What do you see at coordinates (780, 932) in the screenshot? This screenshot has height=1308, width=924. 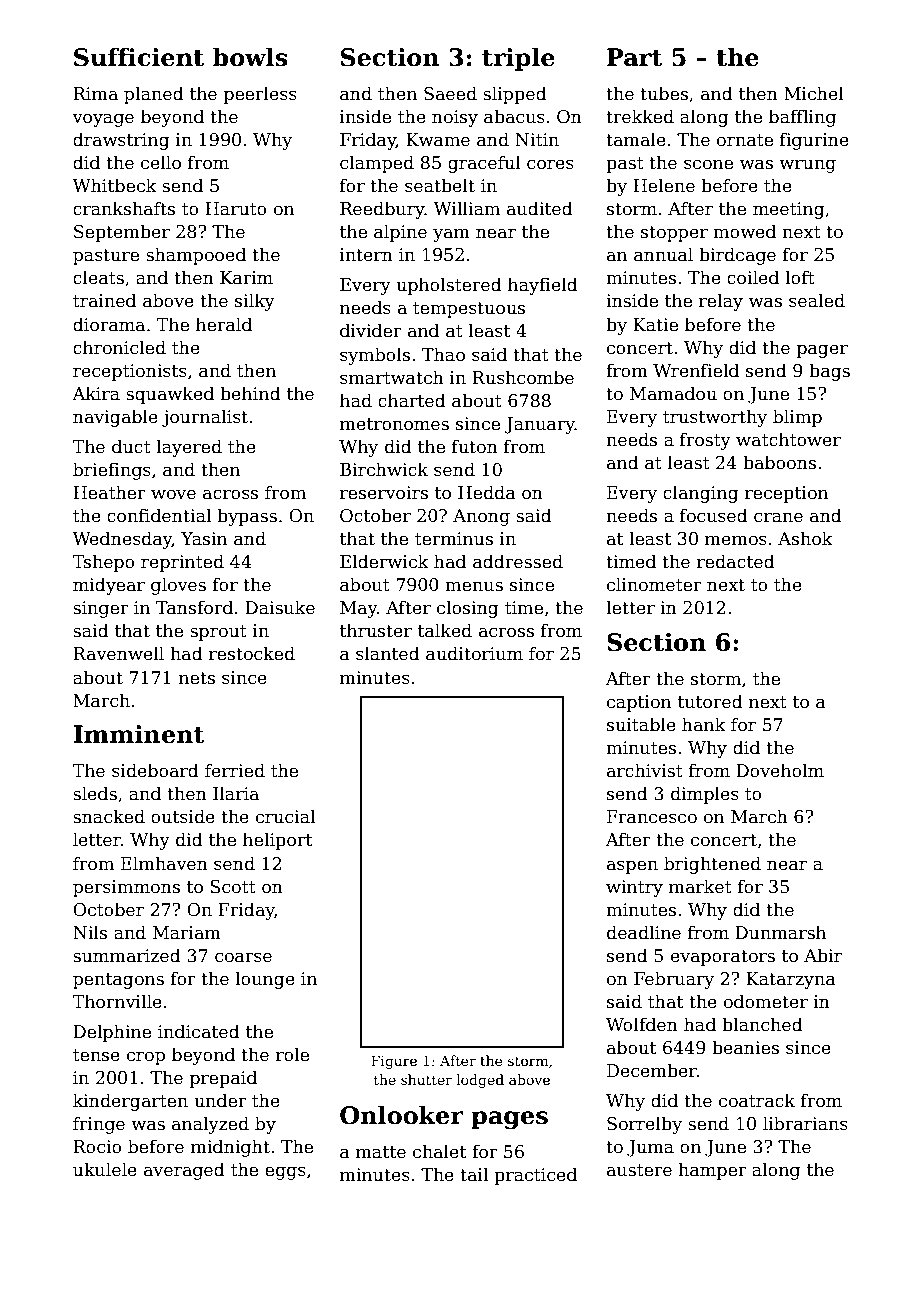 I see `Dunmarsh` at bounding box center [780, 932].
